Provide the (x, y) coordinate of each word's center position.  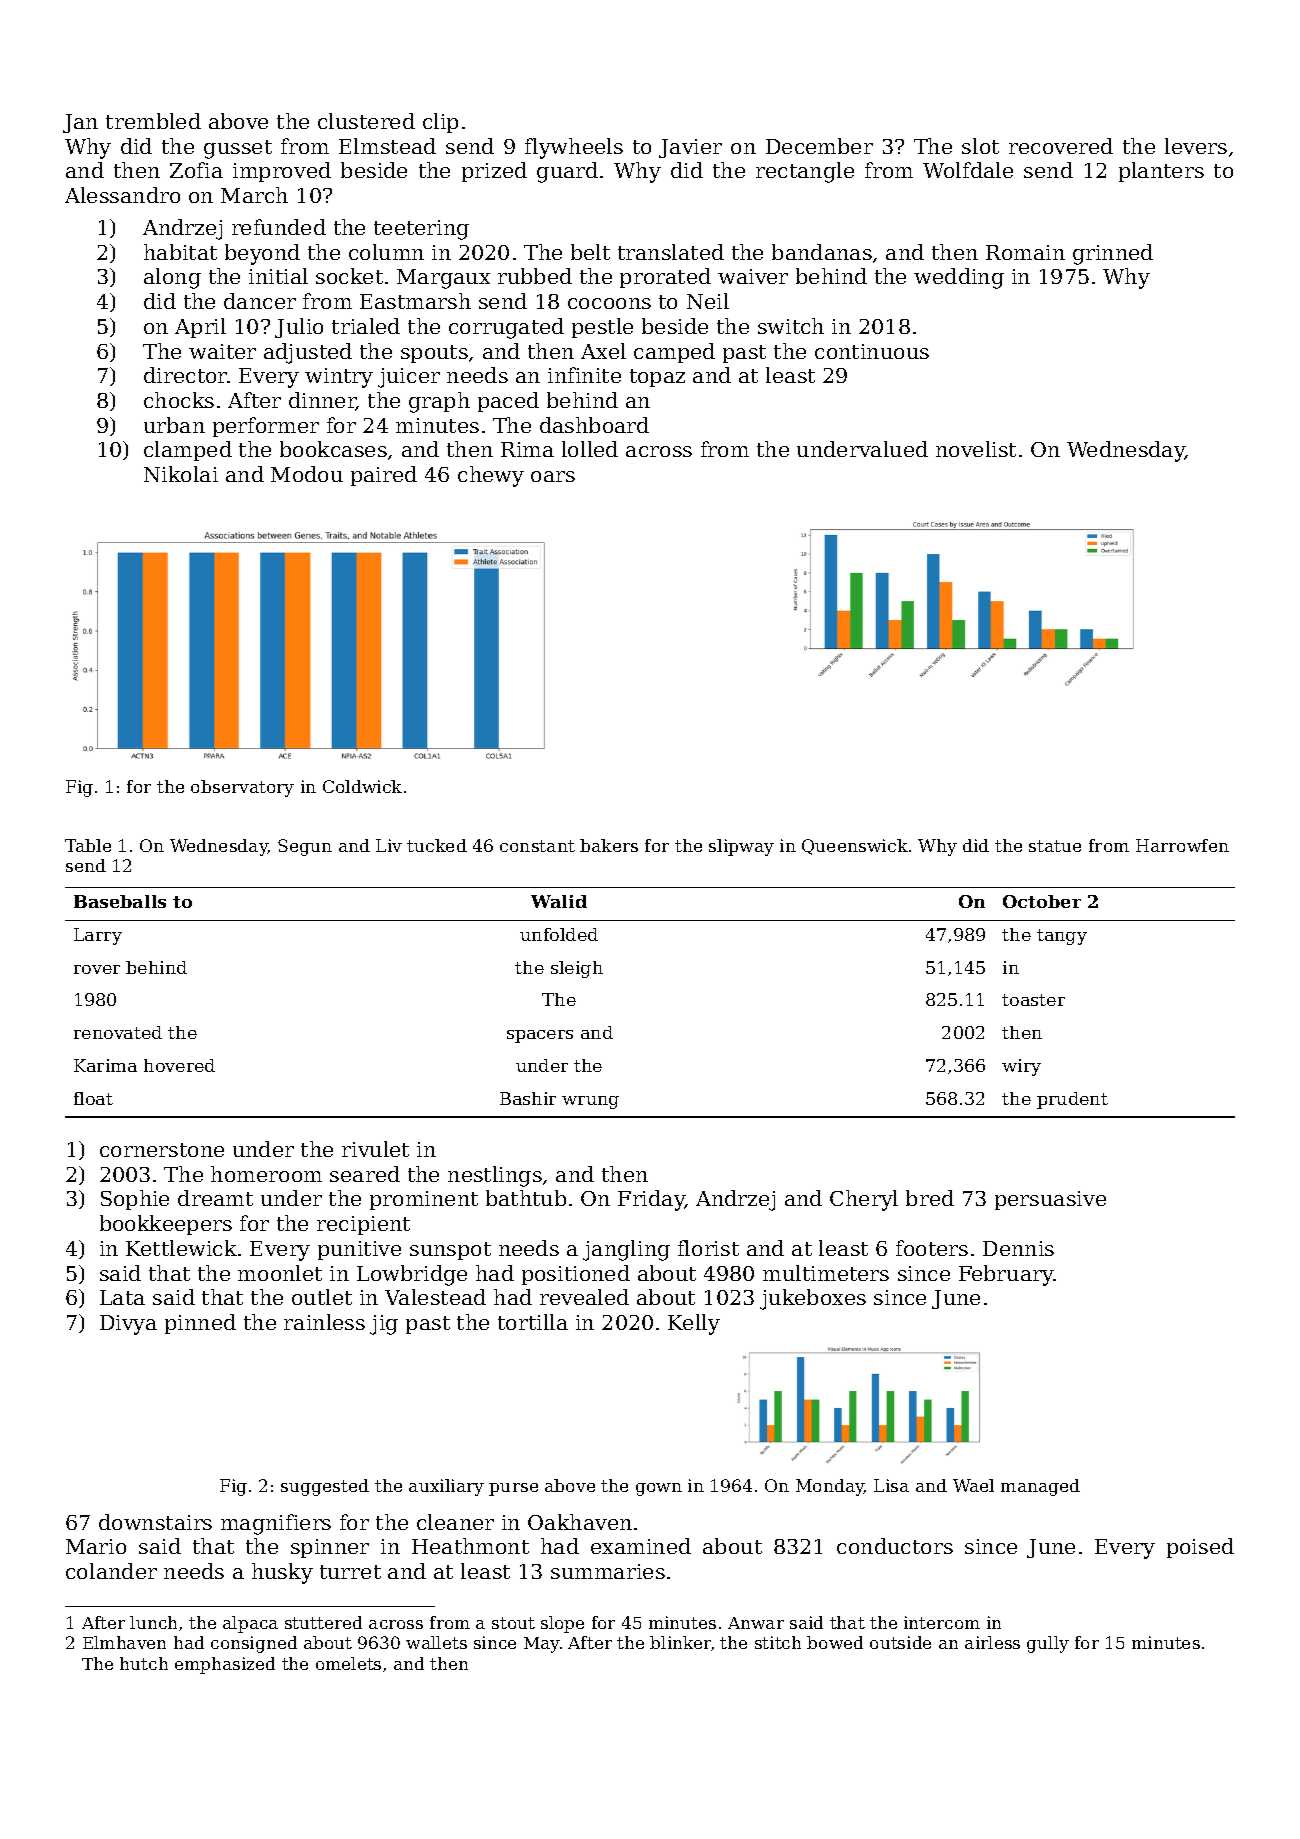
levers (1196, 146)
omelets (348, 1663)
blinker (680, 1642)
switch (791, 326)
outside (900, 1642)
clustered (366, 121)
